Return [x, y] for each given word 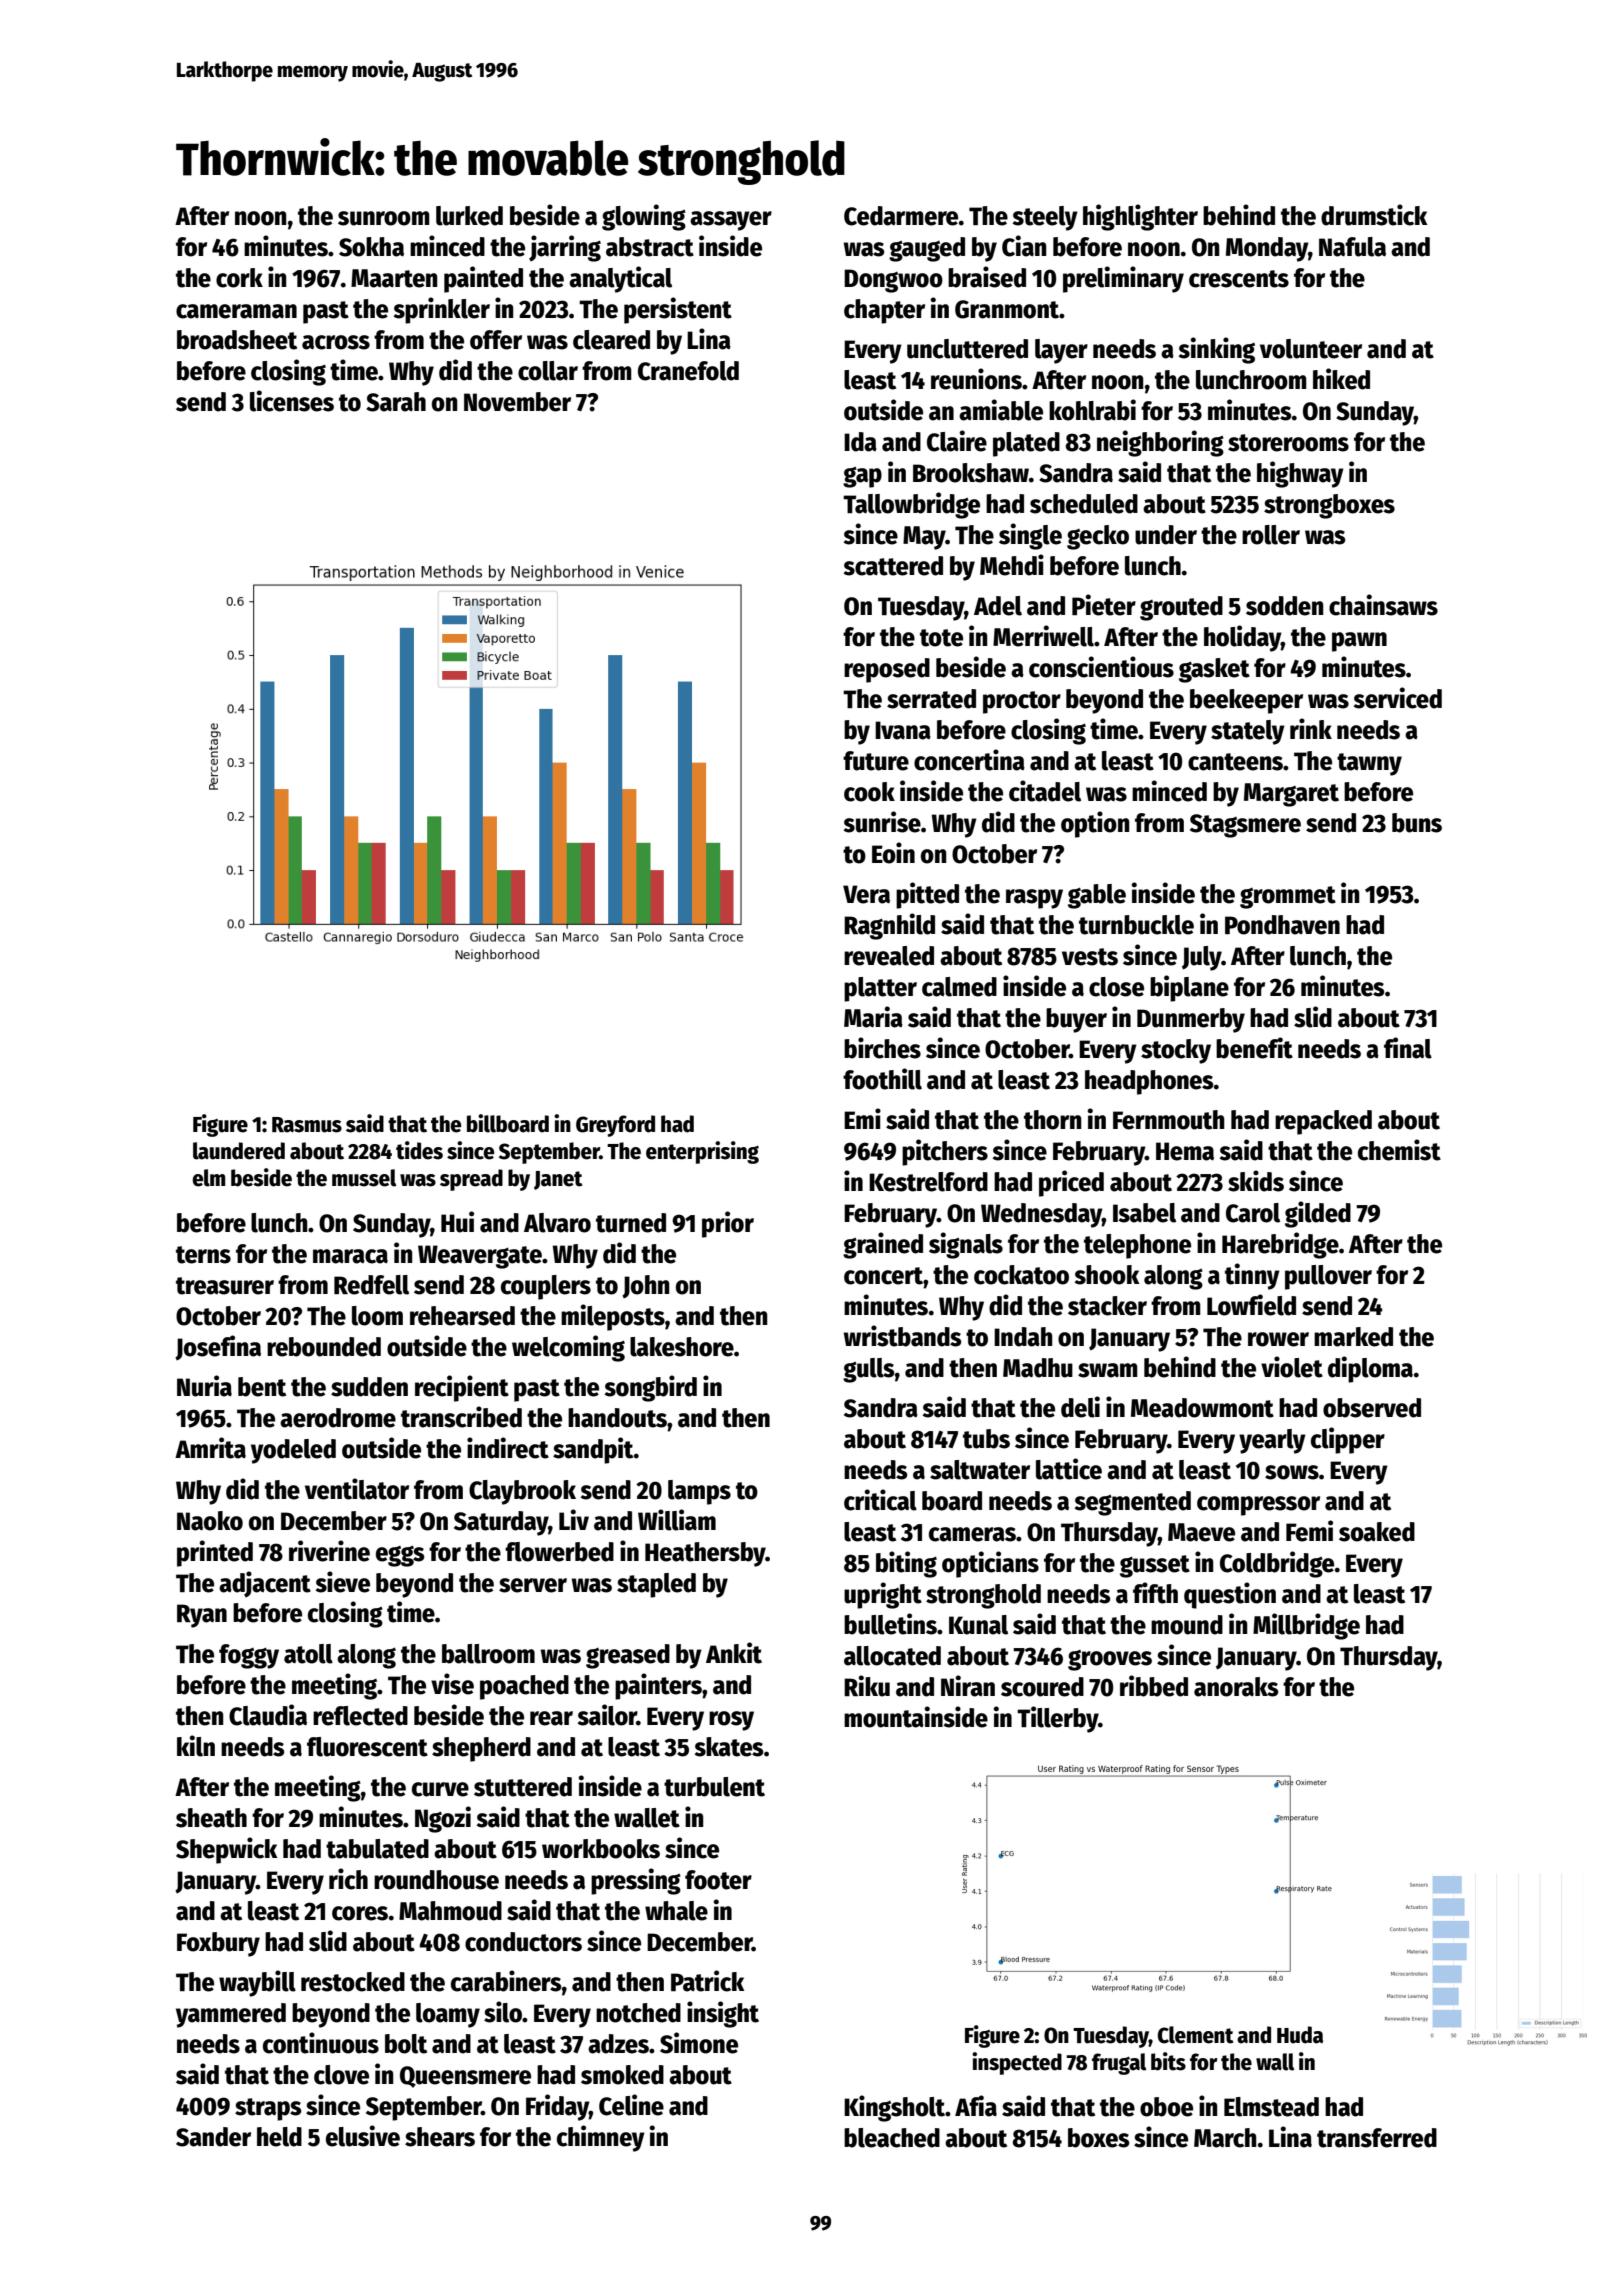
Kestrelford [928, 1182]
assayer [731, 221]
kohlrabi [1092, 410]
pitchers [945, 1152]
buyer [1076, 1020]
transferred [1377, 2138]
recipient [462, 1388]
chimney [601, 2138]
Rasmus [307, 1125]
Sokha [371, 247]
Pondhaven [1282, 925]
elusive [363, 2136]
